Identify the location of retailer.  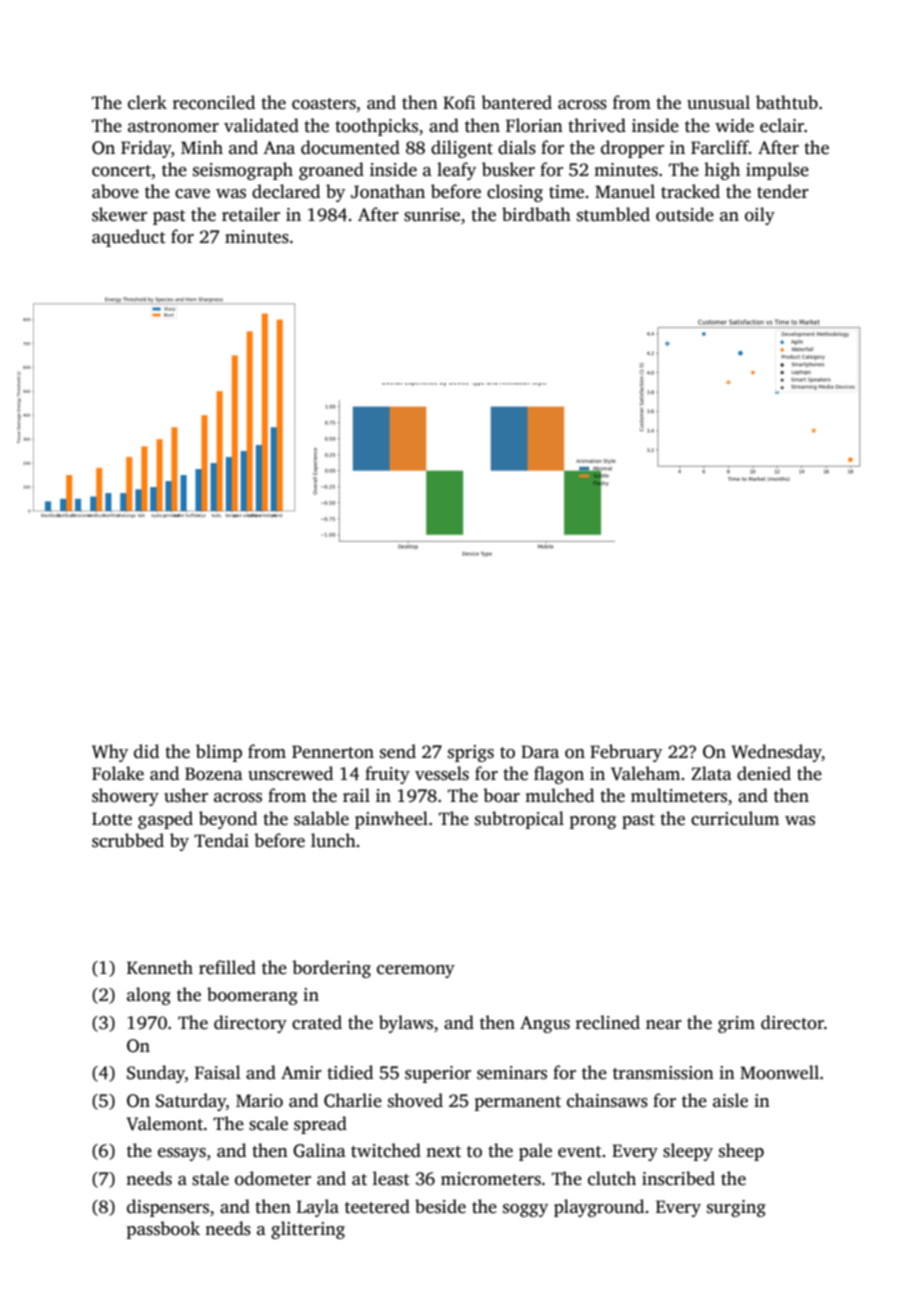
(251, 214).
